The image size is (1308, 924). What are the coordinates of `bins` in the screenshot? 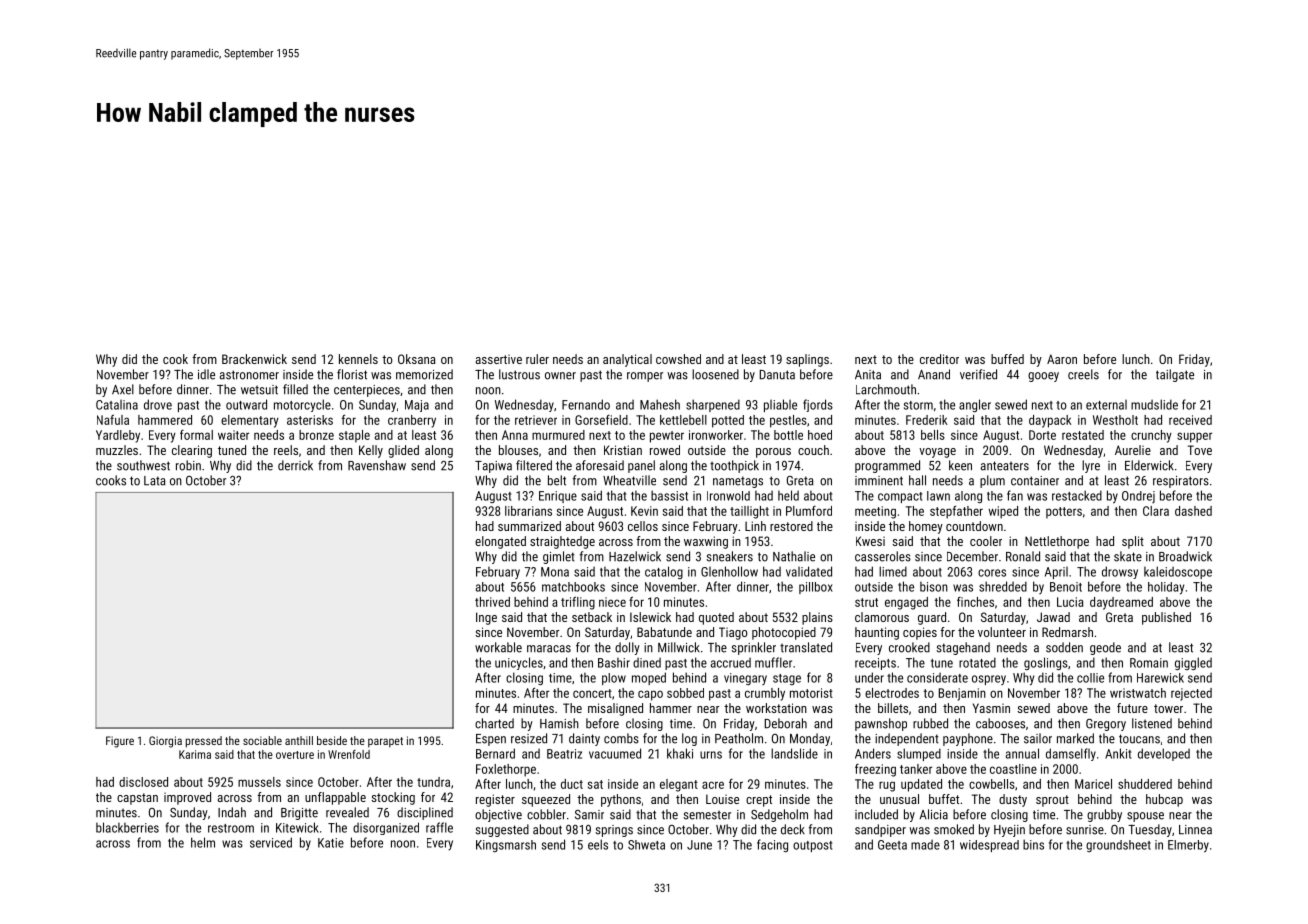 It's located at (1033, 844).
